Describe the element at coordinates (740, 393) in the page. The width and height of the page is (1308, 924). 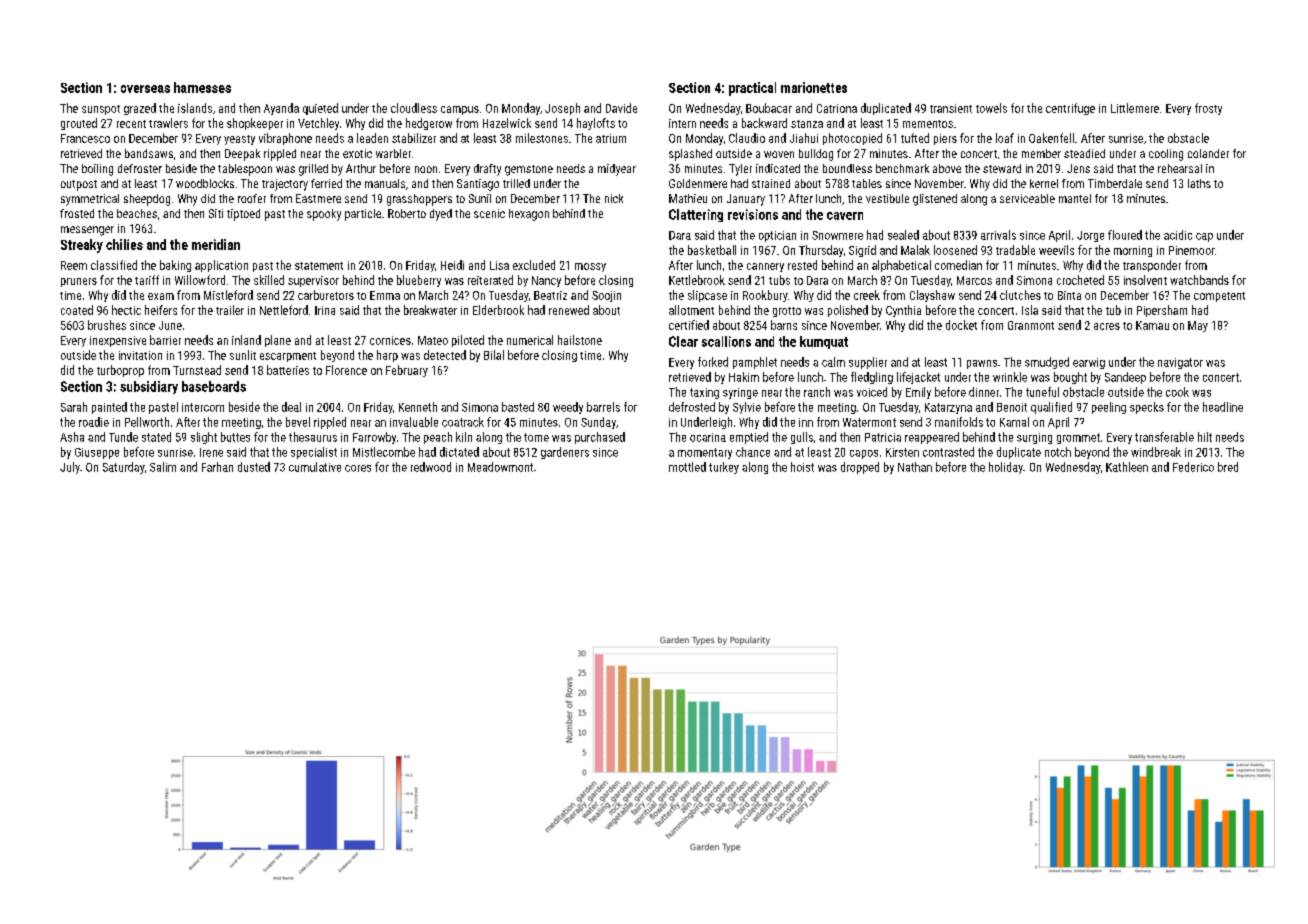
I see `syringe` at that location.
